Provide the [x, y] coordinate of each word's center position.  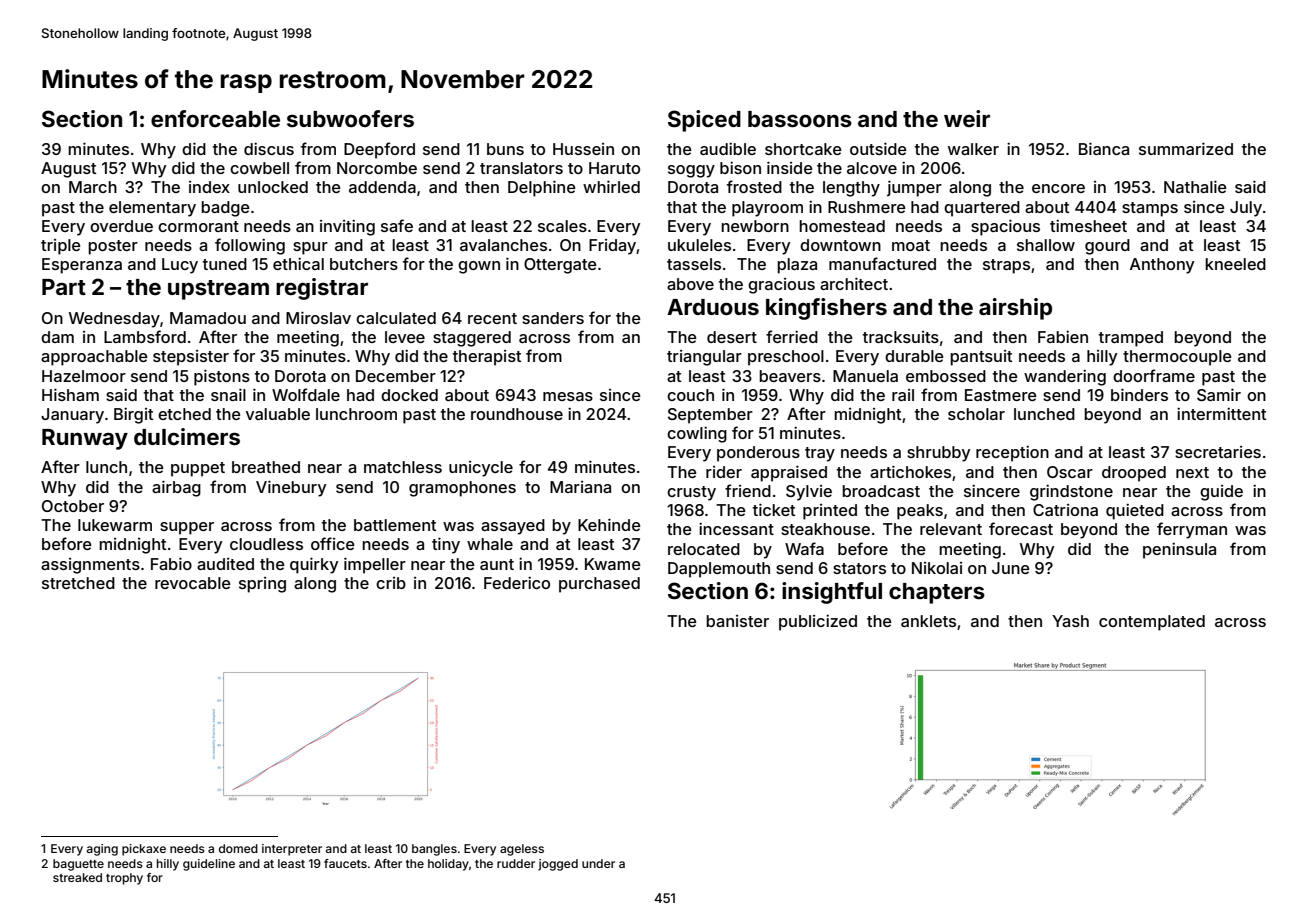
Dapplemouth [719, 570]
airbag [176, 488]
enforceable [215, 118]
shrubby [938, 454]
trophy [124, 879]
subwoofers [350, 119]
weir [967, 118]
